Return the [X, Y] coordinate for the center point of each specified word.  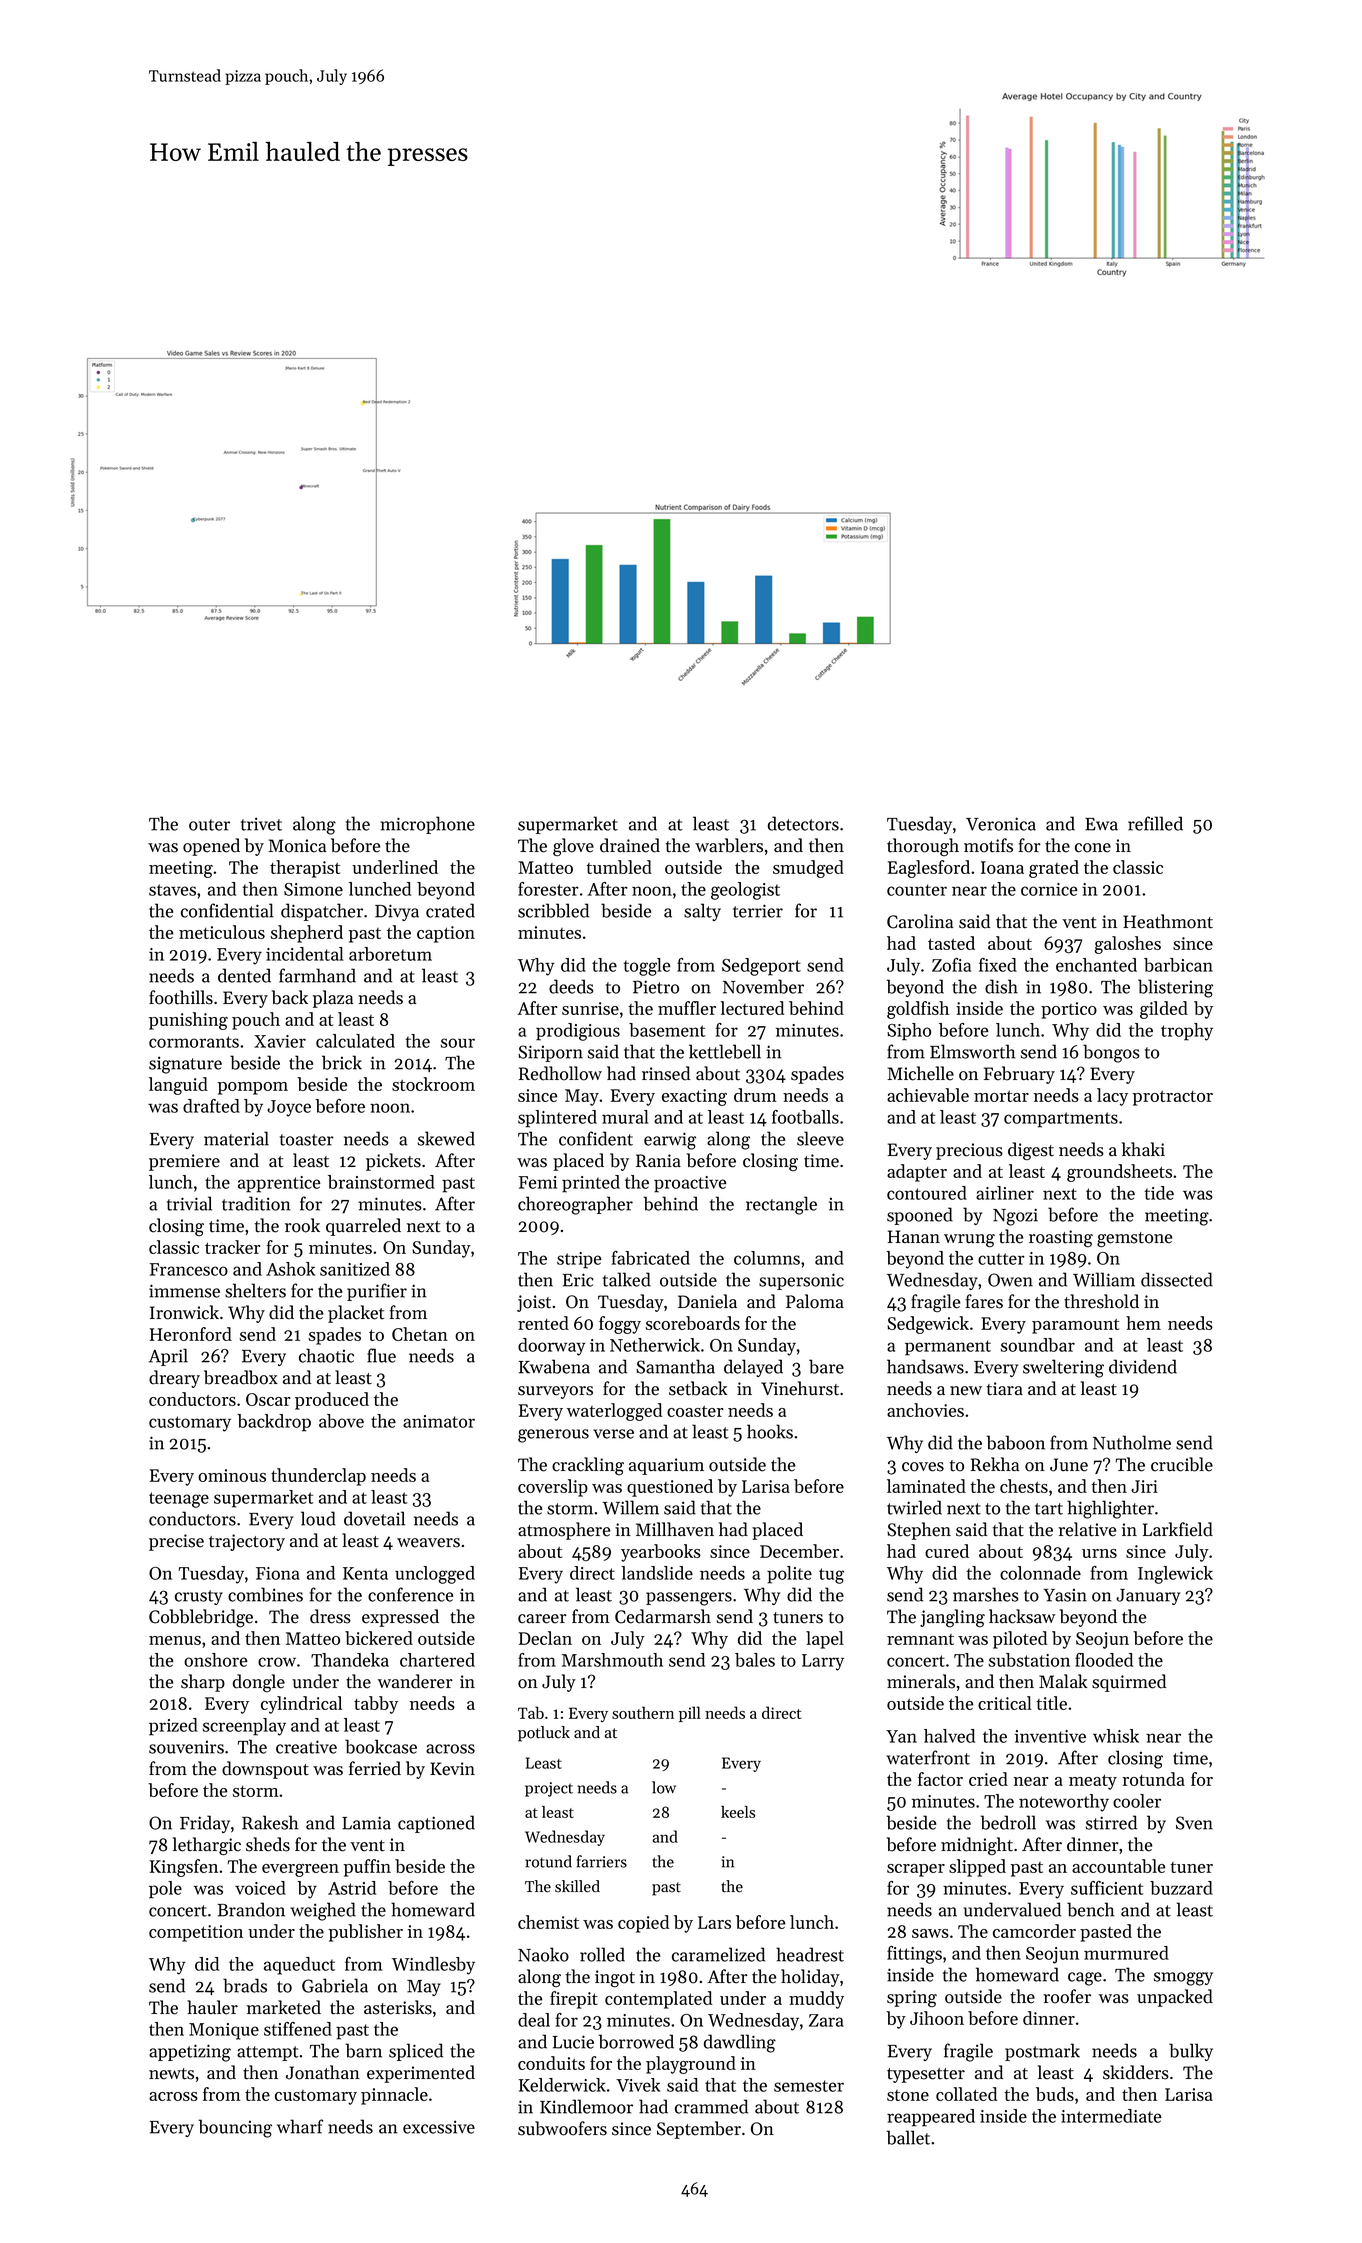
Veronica [1001, 824]
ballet [908, 2137]
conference [410, 1594]
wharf [300, 2126]
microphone [427, 825]
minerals [921, 1681]
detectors [803, 823]
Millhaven [675, 1529]
